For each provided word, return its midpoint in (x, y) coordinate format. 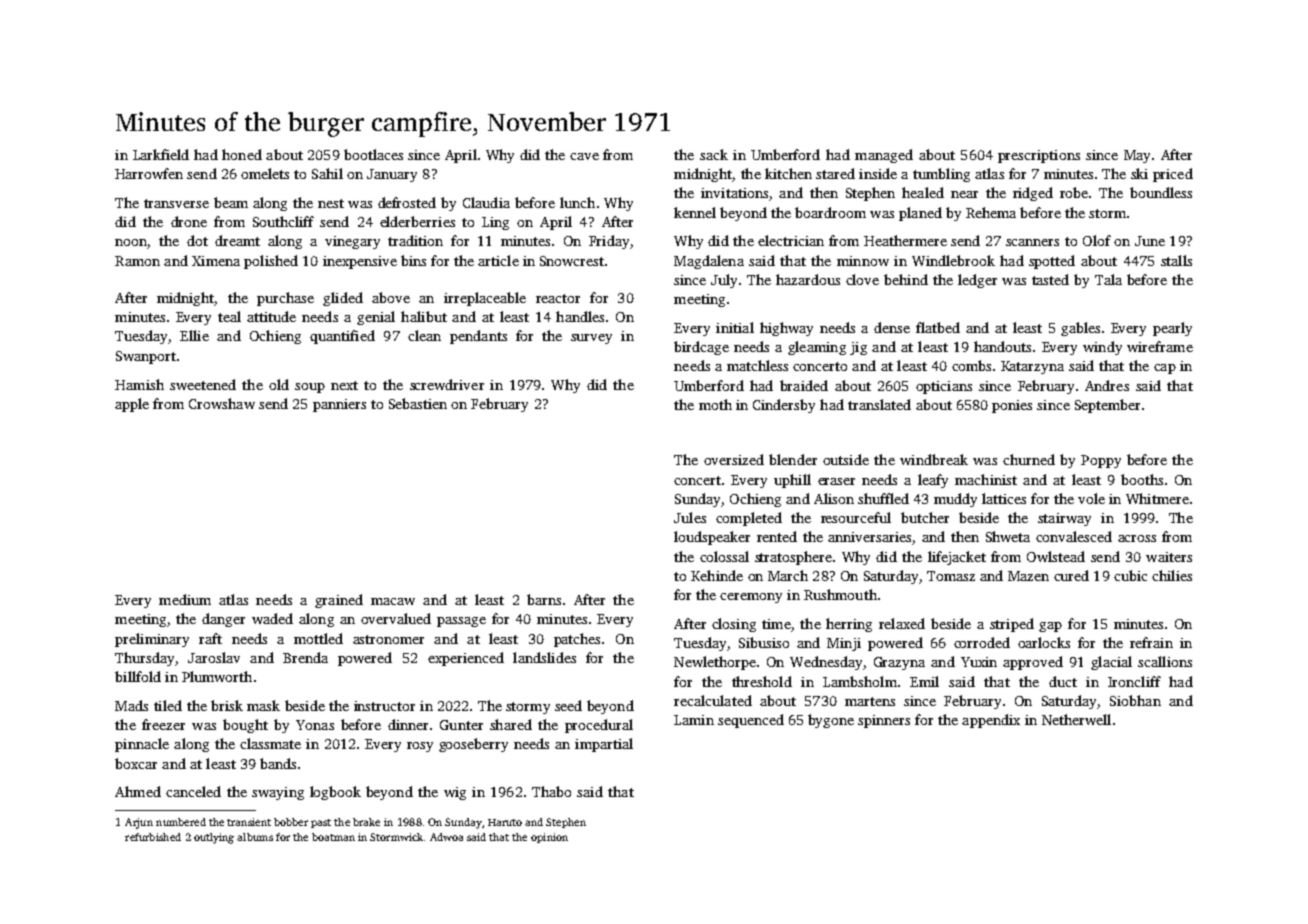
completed (749, 519)
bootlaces (373, 154)
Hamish (139, 384)
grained (339, 601)
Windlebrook (953, 260)
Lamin (694, 720)
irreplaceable (485, 299)
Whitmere (1157, 498)
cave (584, 156)
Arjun (139, 823)
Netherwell (1076, 719)
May (1137, 156)
